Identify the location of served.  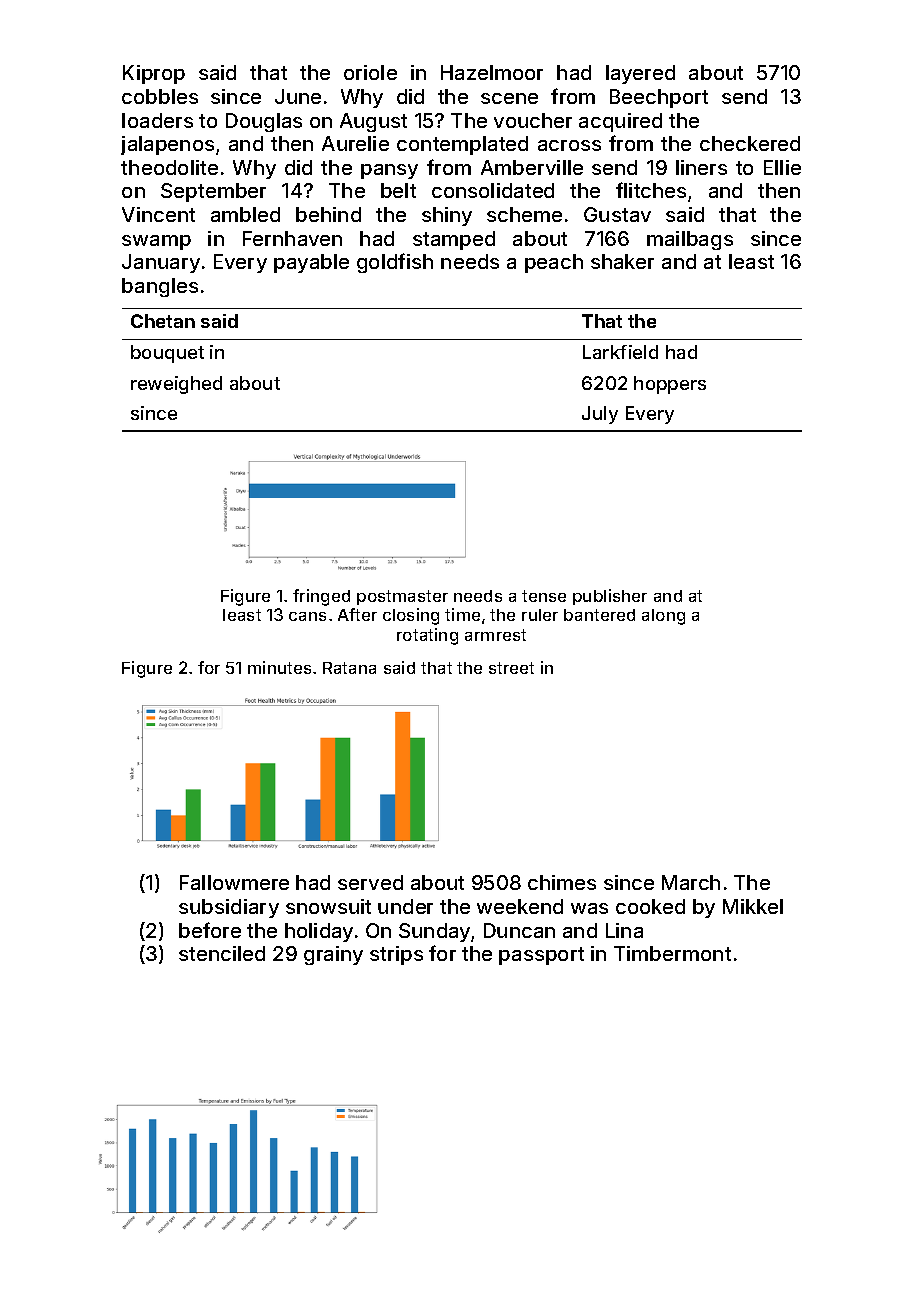
(370, 882).
